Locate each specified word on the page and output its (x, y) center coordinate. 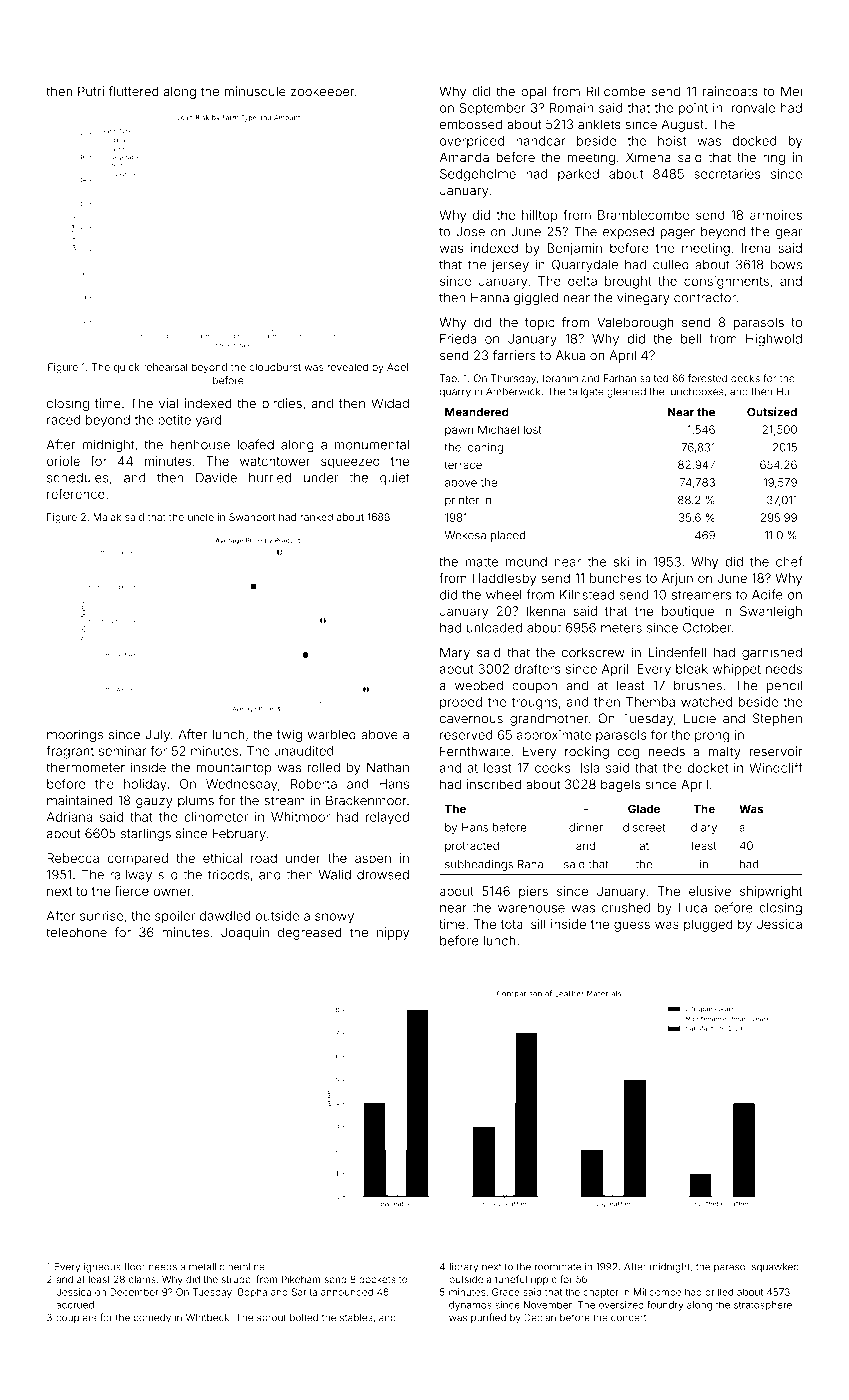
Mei (791, 91)
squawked (775, 1267)
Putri (91, 91)
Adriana (69, 817)
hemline (246, 1267)
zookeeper (323, 93)
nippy (393, 933)
